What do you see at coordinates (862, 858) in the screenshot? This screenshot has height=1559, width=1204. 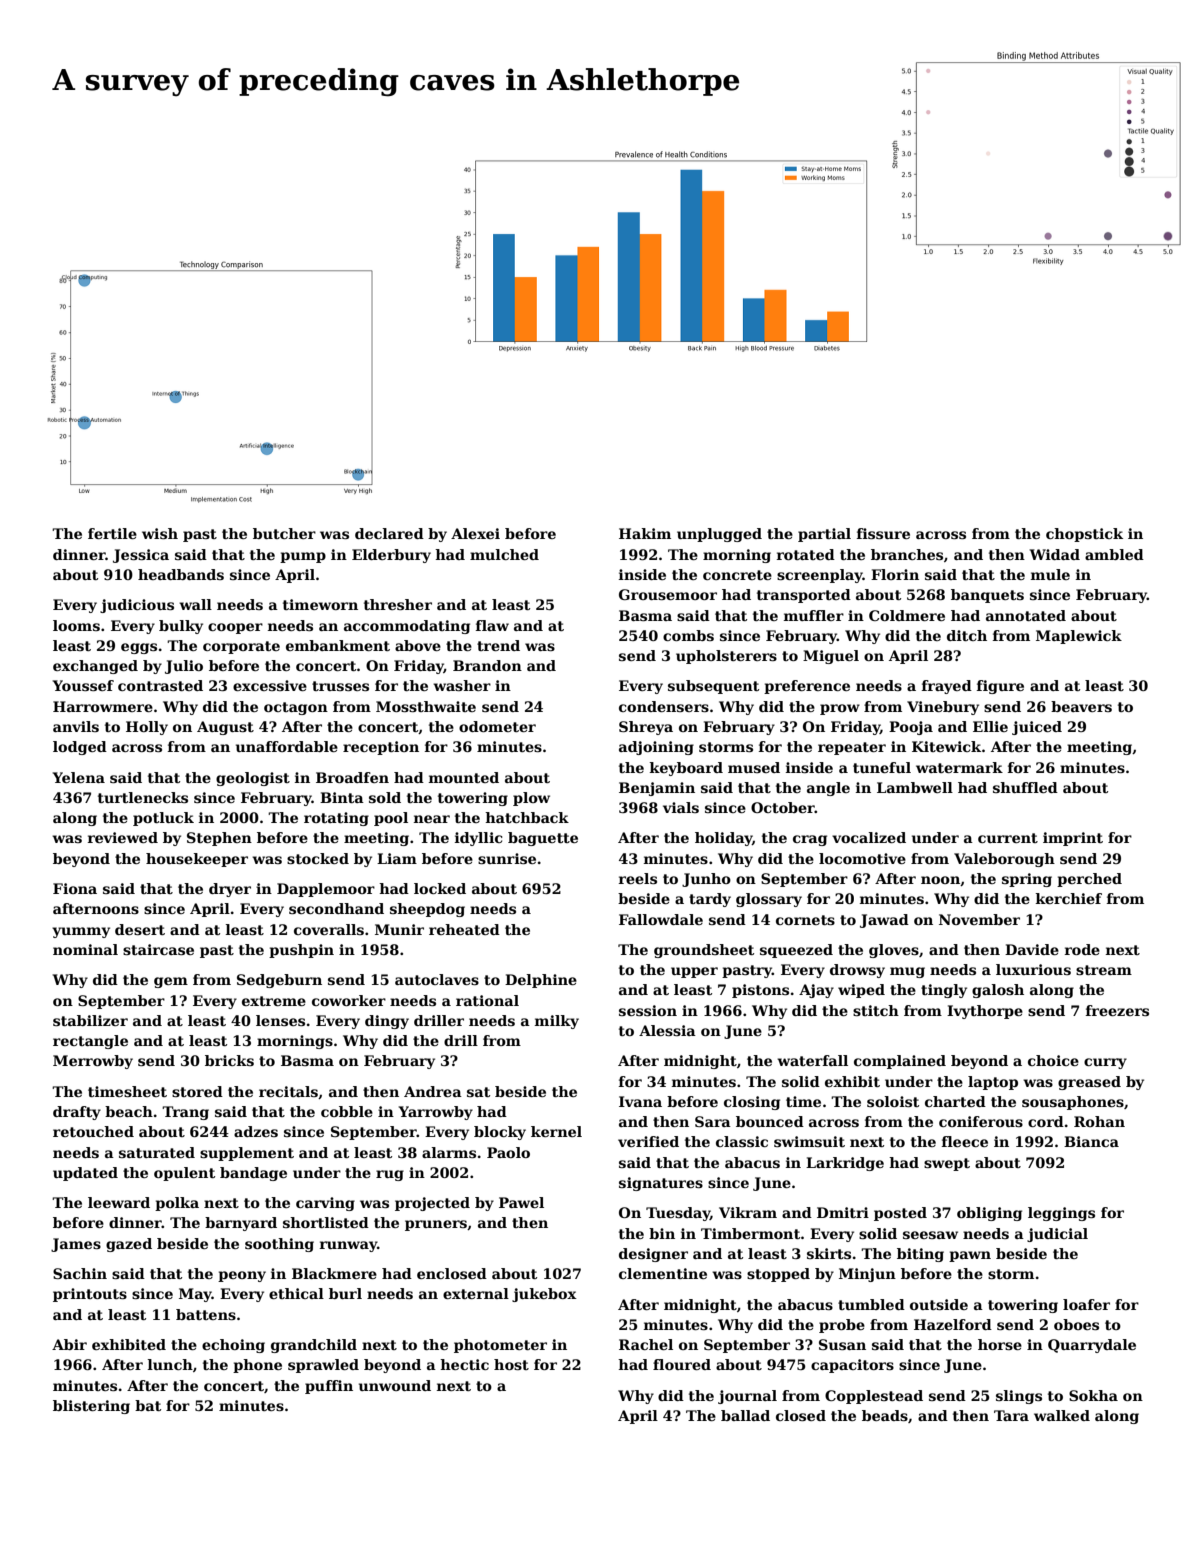 I see `locomotive` at bounding box center [862, 858].
